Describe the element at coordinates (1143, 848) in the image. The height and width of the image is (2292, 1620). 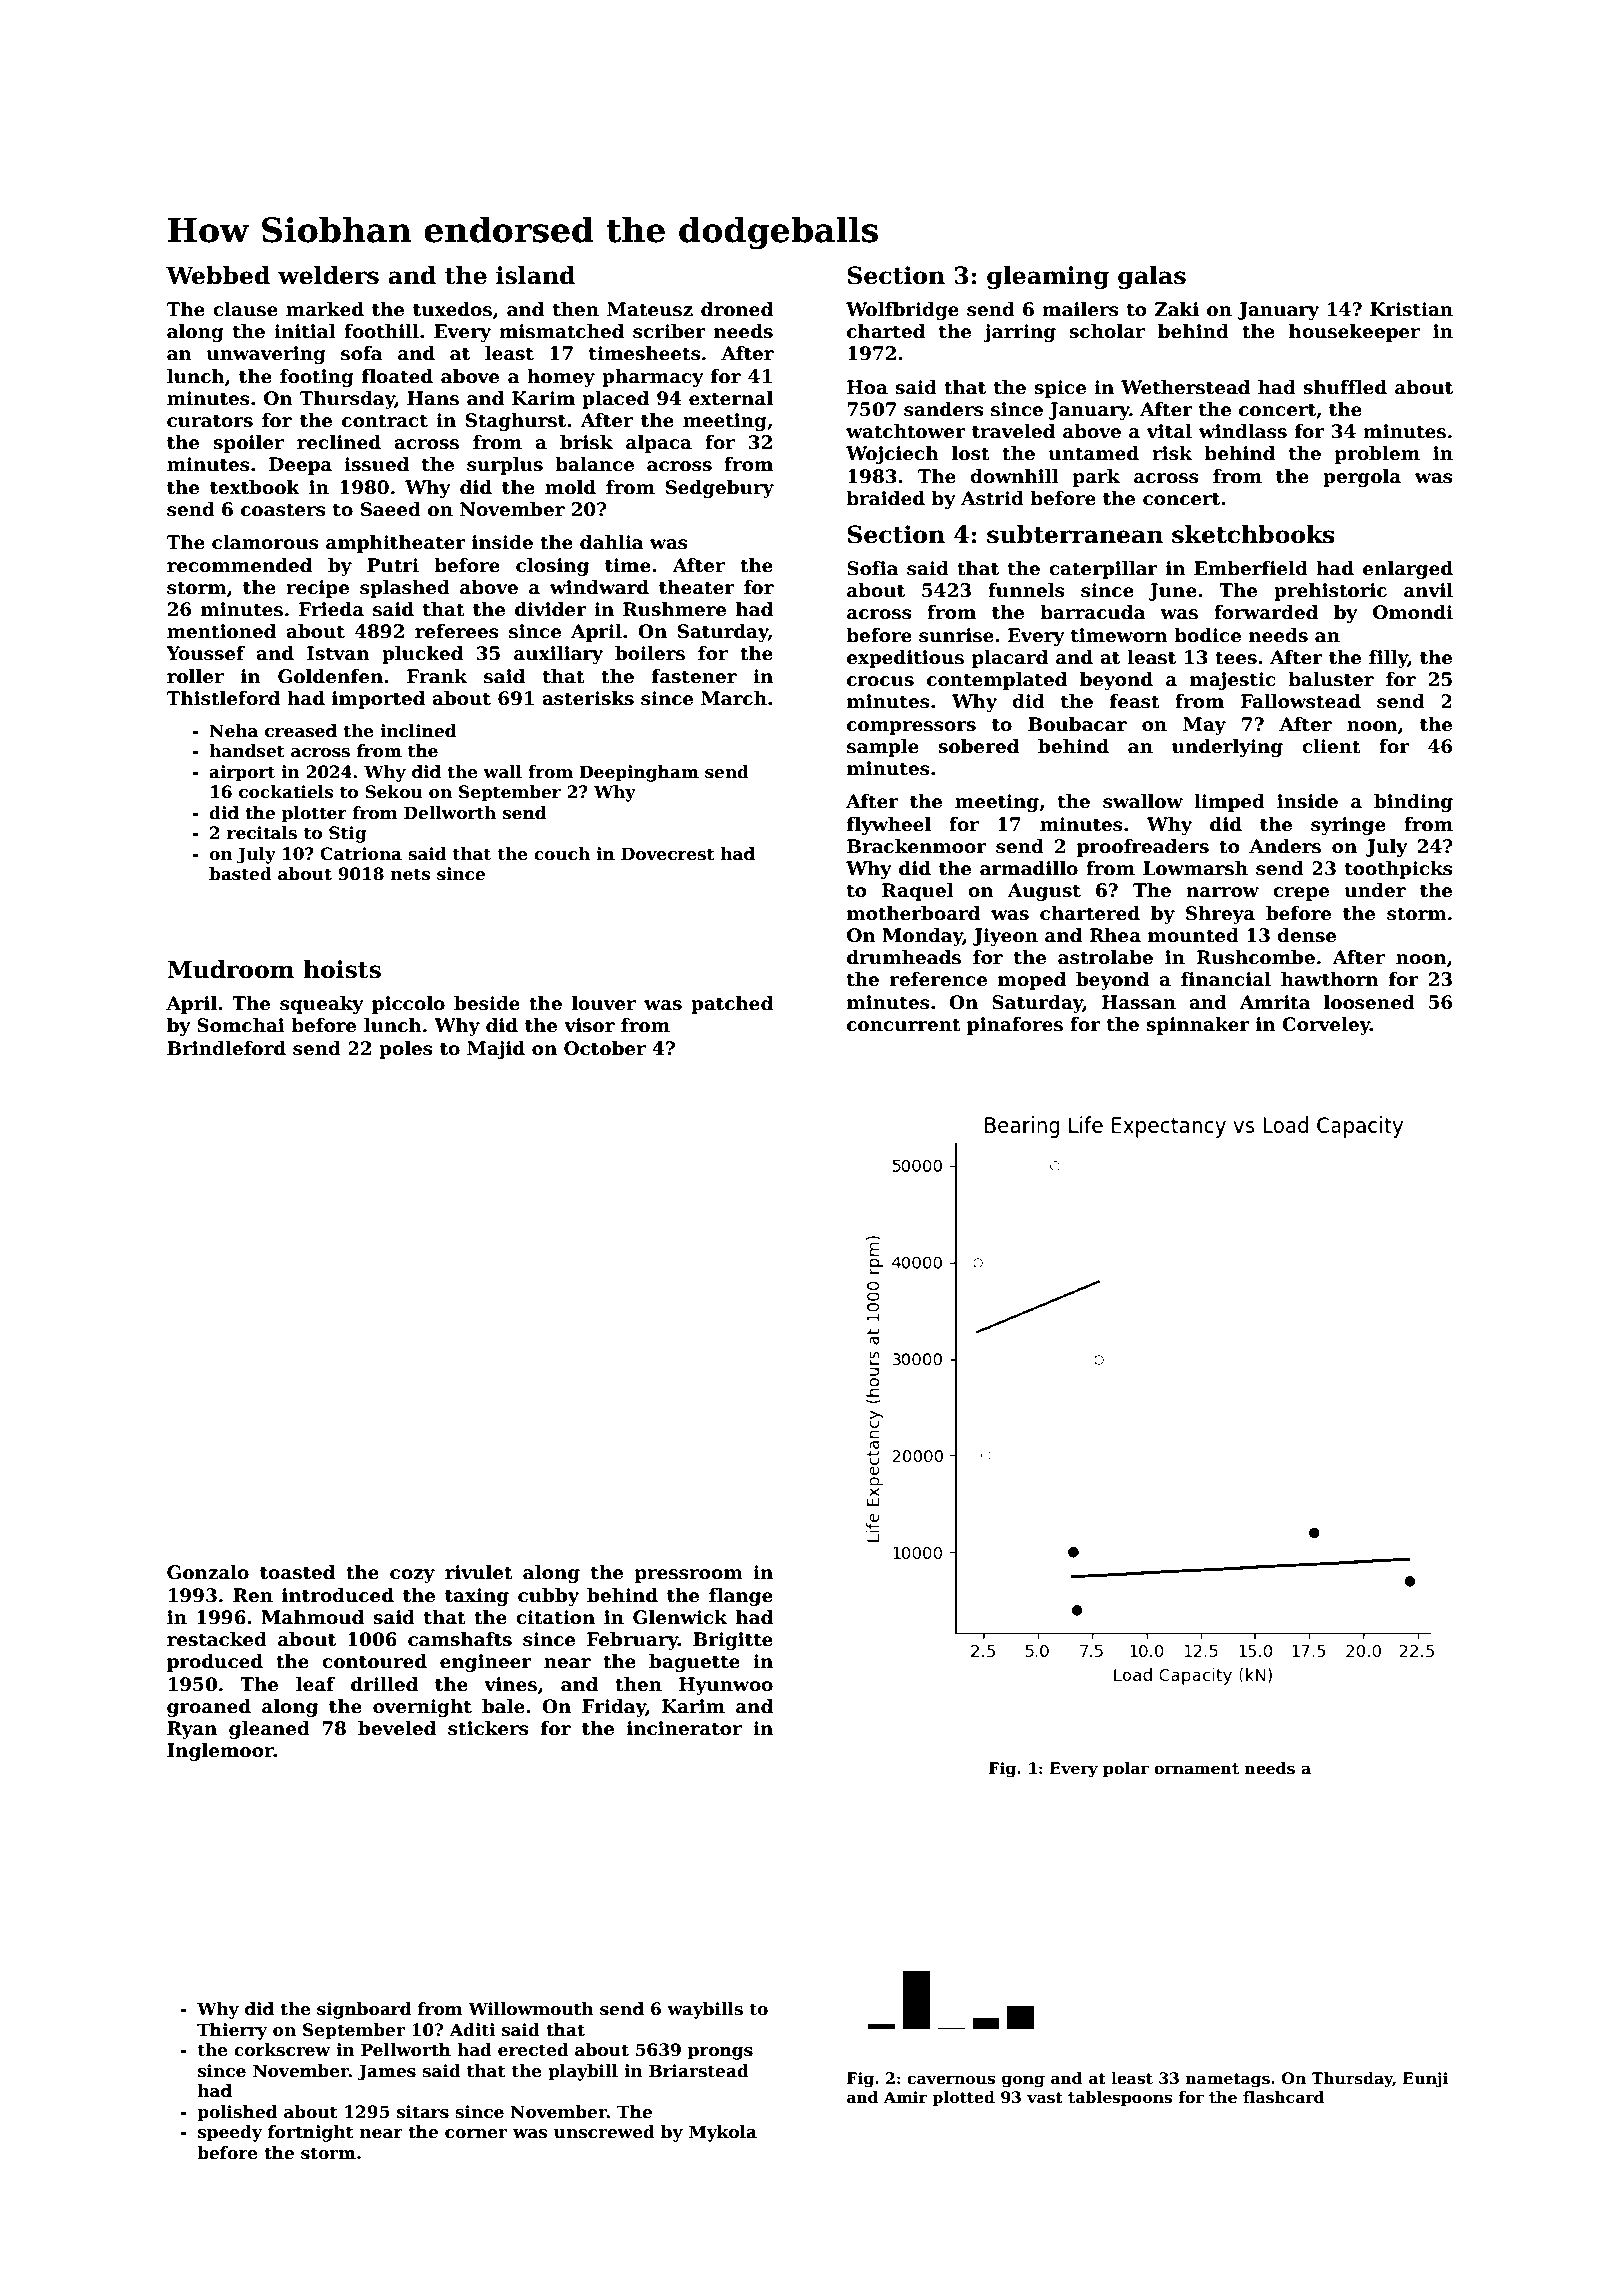
I see `proofreaders` at that location.
